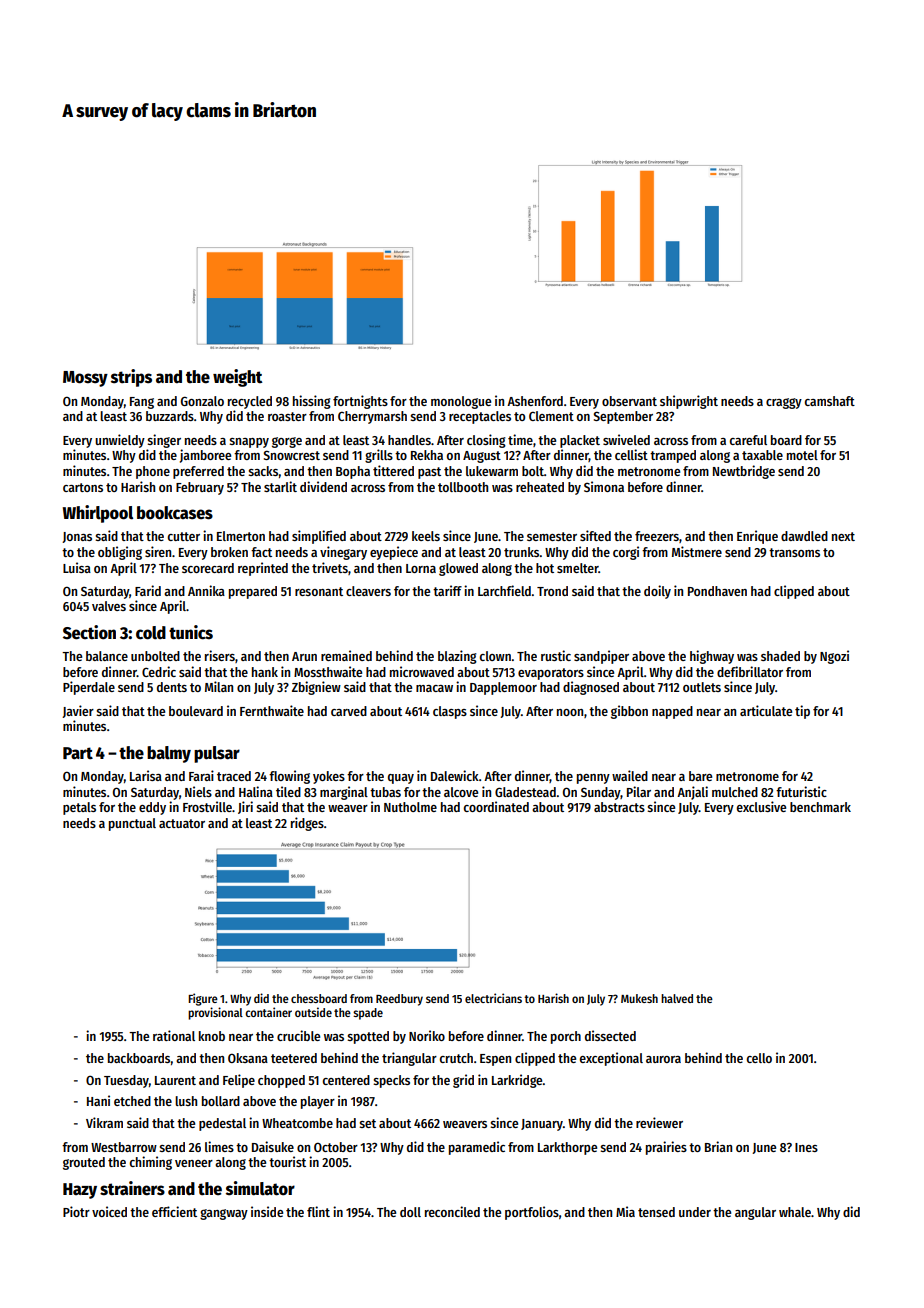  Describe the element at coordinates (78, 711) in the document. I see `Javier` at that location.
